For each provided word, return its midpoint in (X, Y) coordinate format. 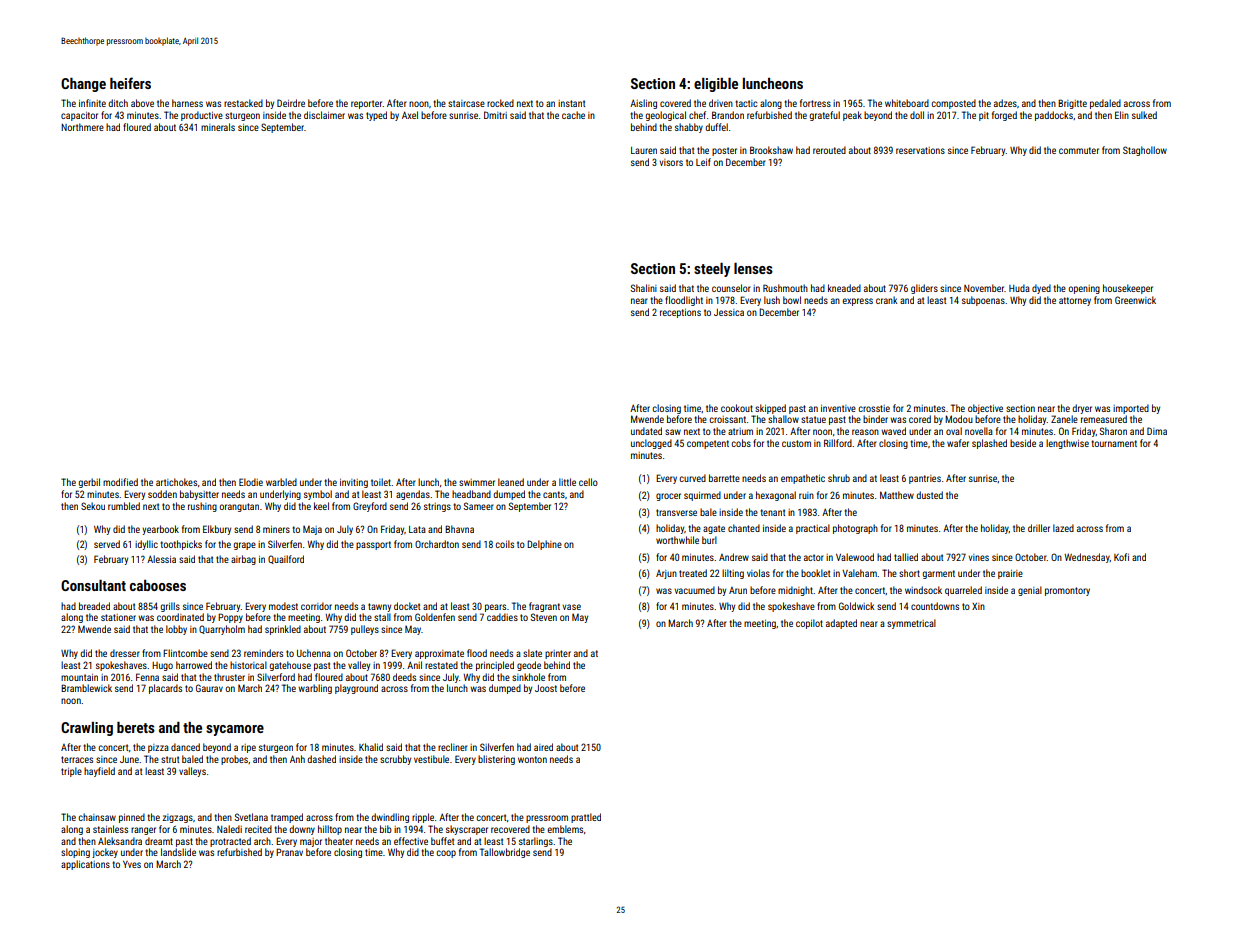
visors (671, 162)
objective (985, 409)
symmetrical (911, 624)
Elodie (251, 482)
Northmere (82, 127)
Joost (546, 688)
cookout (737, 408)
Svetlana (251, 817)
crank (887, 300)
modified (120, 482)
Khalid (371, 747)
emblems (565, 829)
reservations (920, 150)
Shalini (644, 288)
